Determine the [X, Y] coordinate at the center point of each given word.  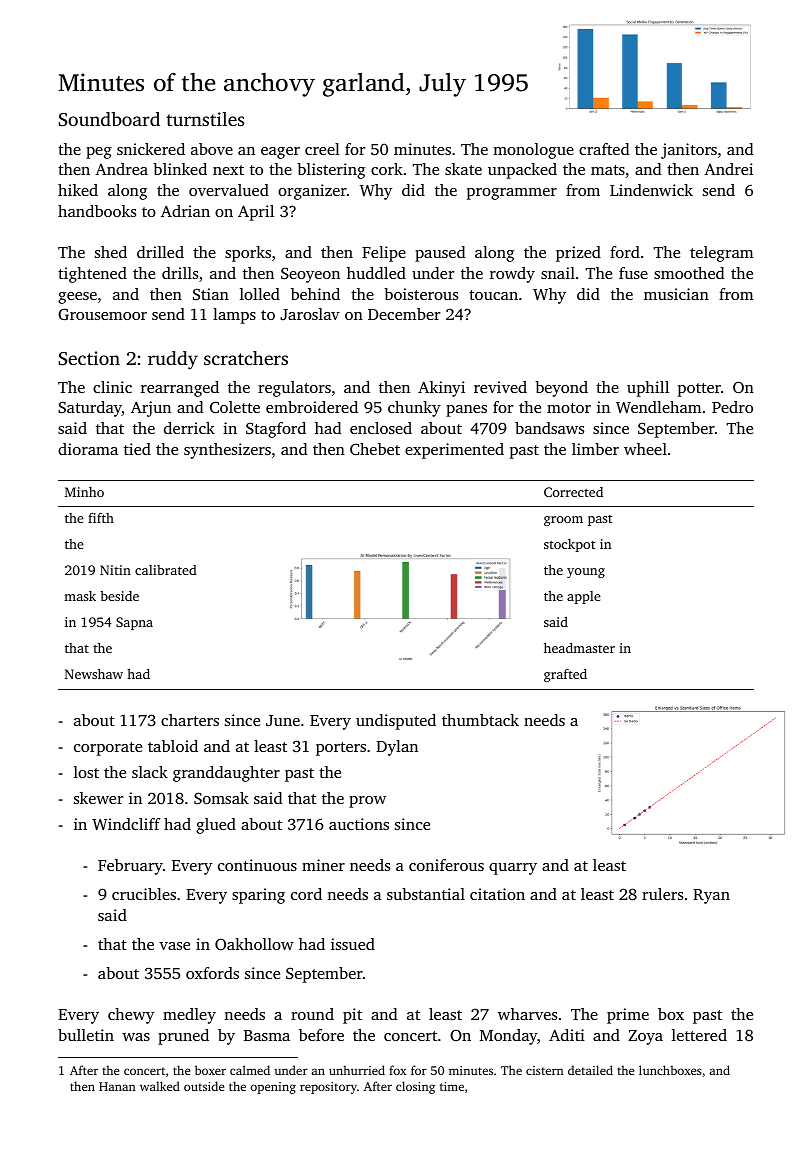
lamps [234, 316]
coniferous [446, 865]
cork [387, 169]
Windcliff [126, 824]
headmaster [579, 647]
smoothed [689, 273]
